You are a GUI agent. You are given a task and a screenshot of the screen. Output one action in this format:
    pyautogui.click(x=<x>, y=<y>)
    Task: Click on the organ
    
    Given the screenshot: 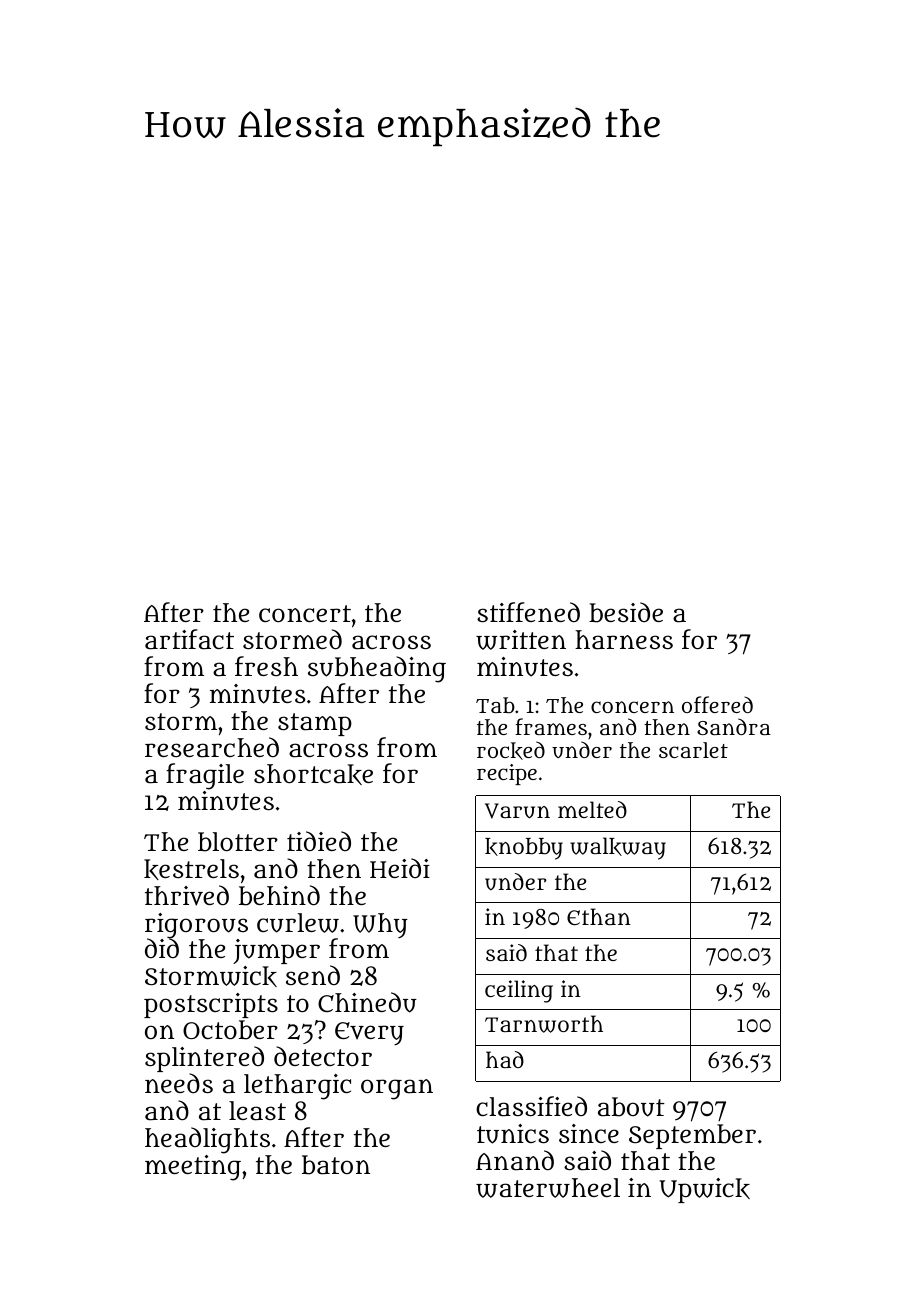 What is the action you would take?
    pyautogui.click(x=397, y=1089)
